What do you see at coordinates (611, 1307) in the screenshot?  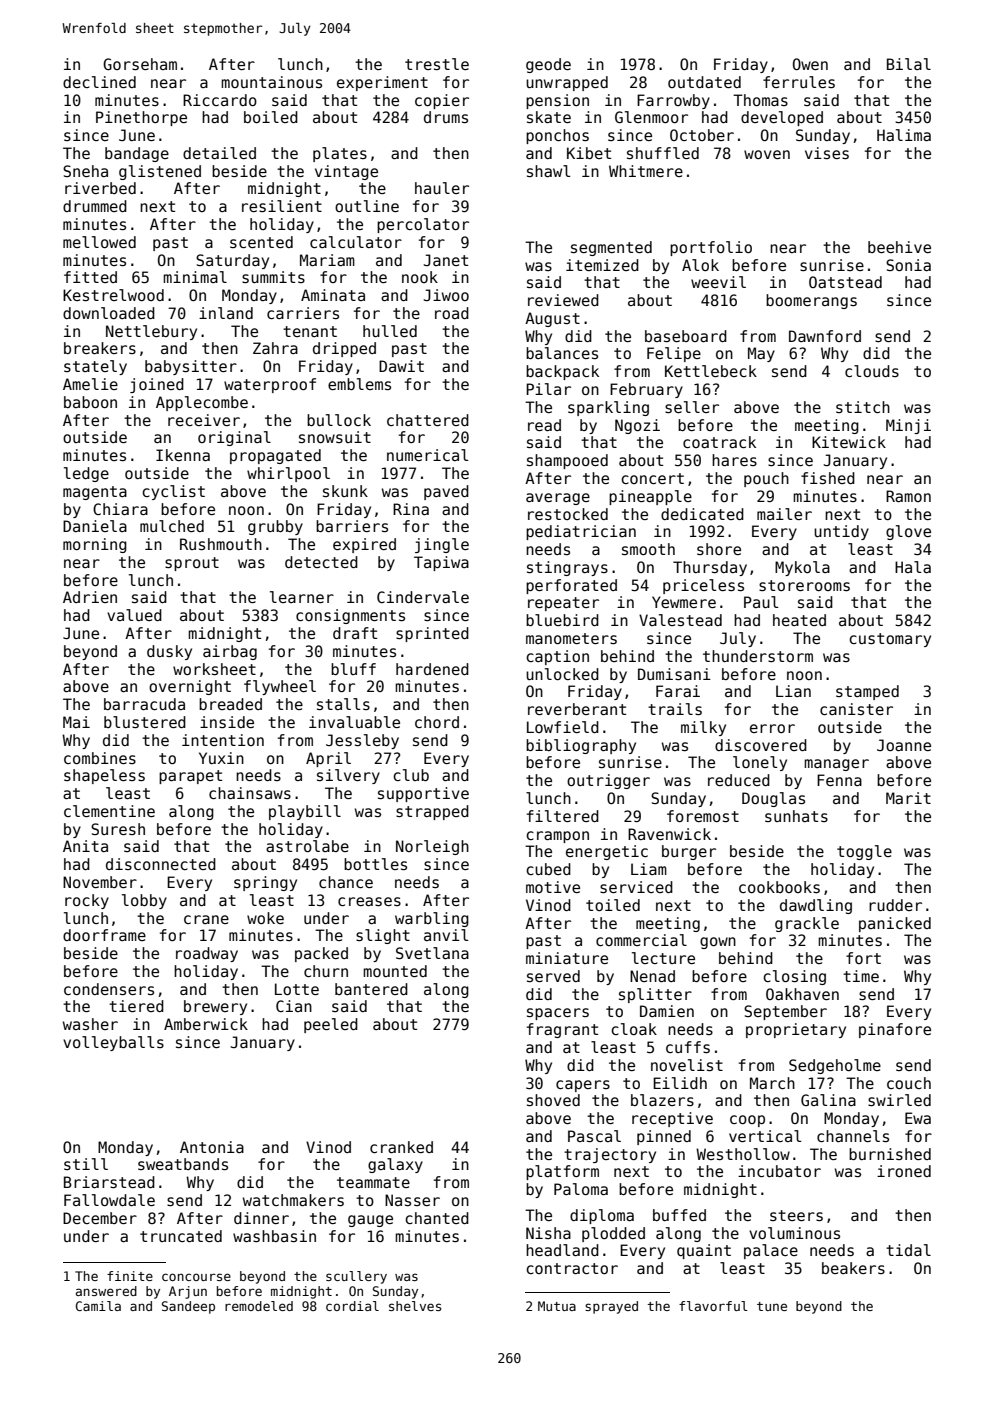 I see `sprayed` at bounding box center [611, 1307].
